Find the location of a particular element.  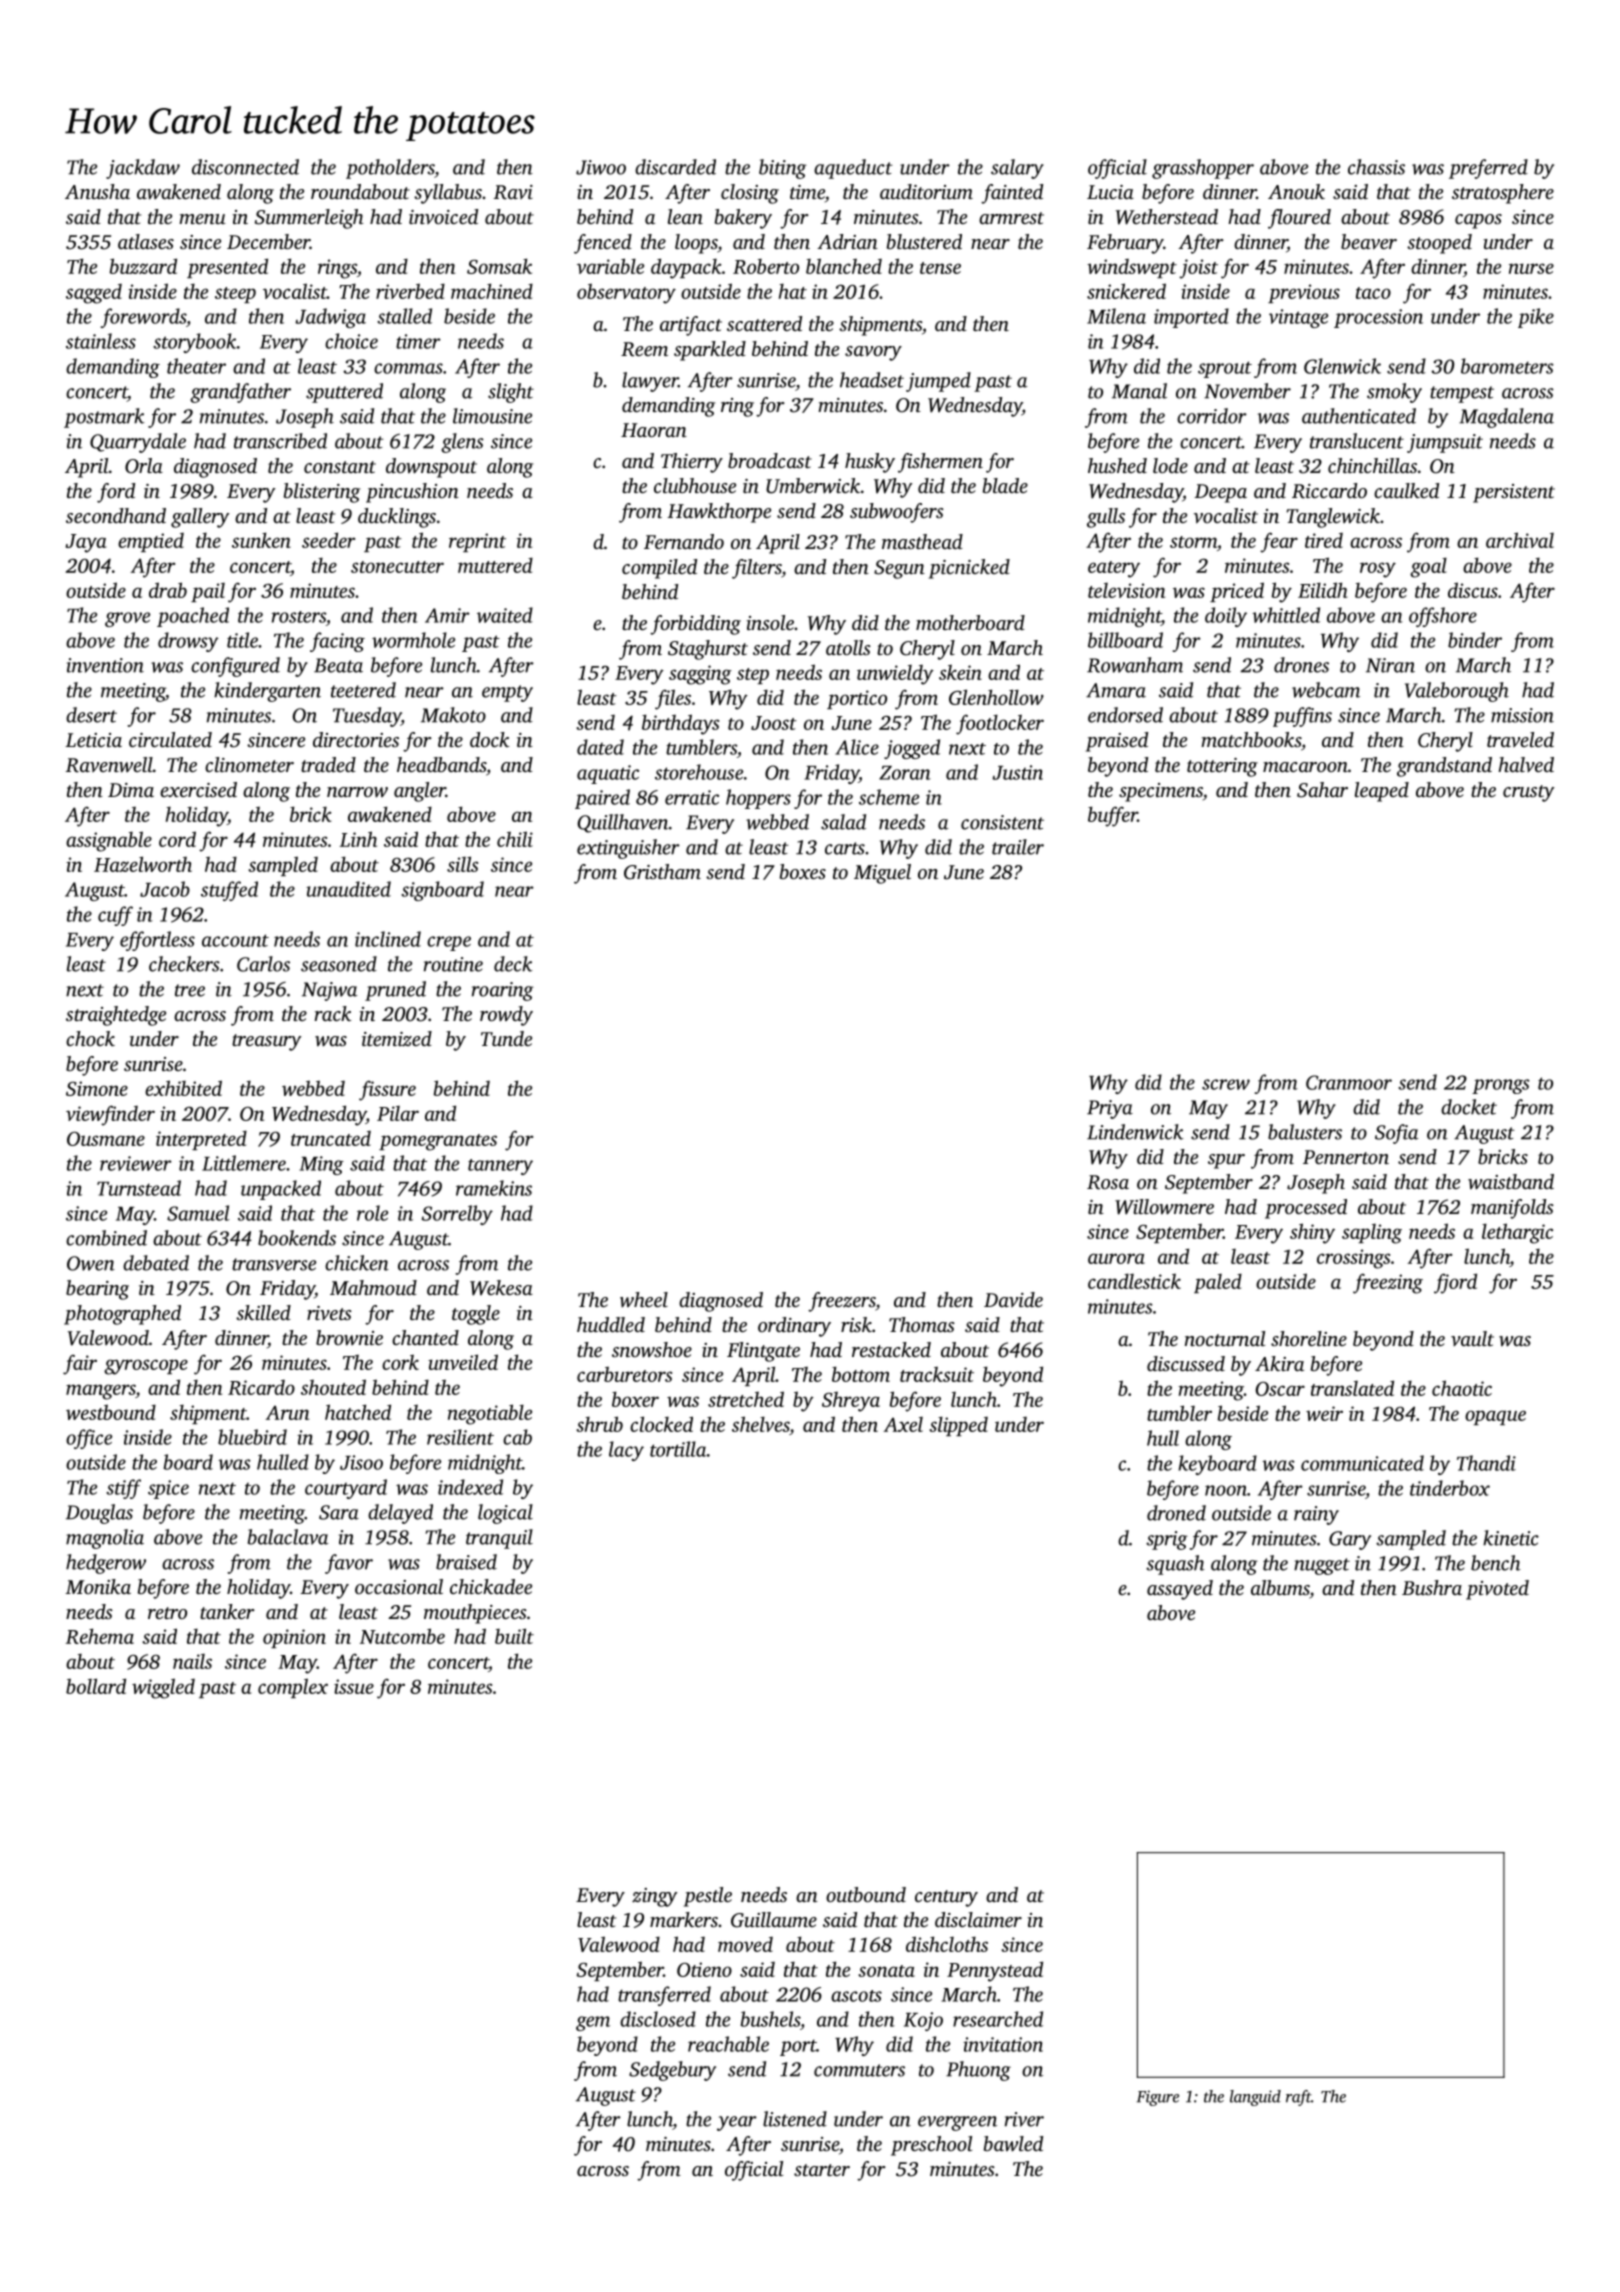

aqueduct is located at coordinates (853, 169).
